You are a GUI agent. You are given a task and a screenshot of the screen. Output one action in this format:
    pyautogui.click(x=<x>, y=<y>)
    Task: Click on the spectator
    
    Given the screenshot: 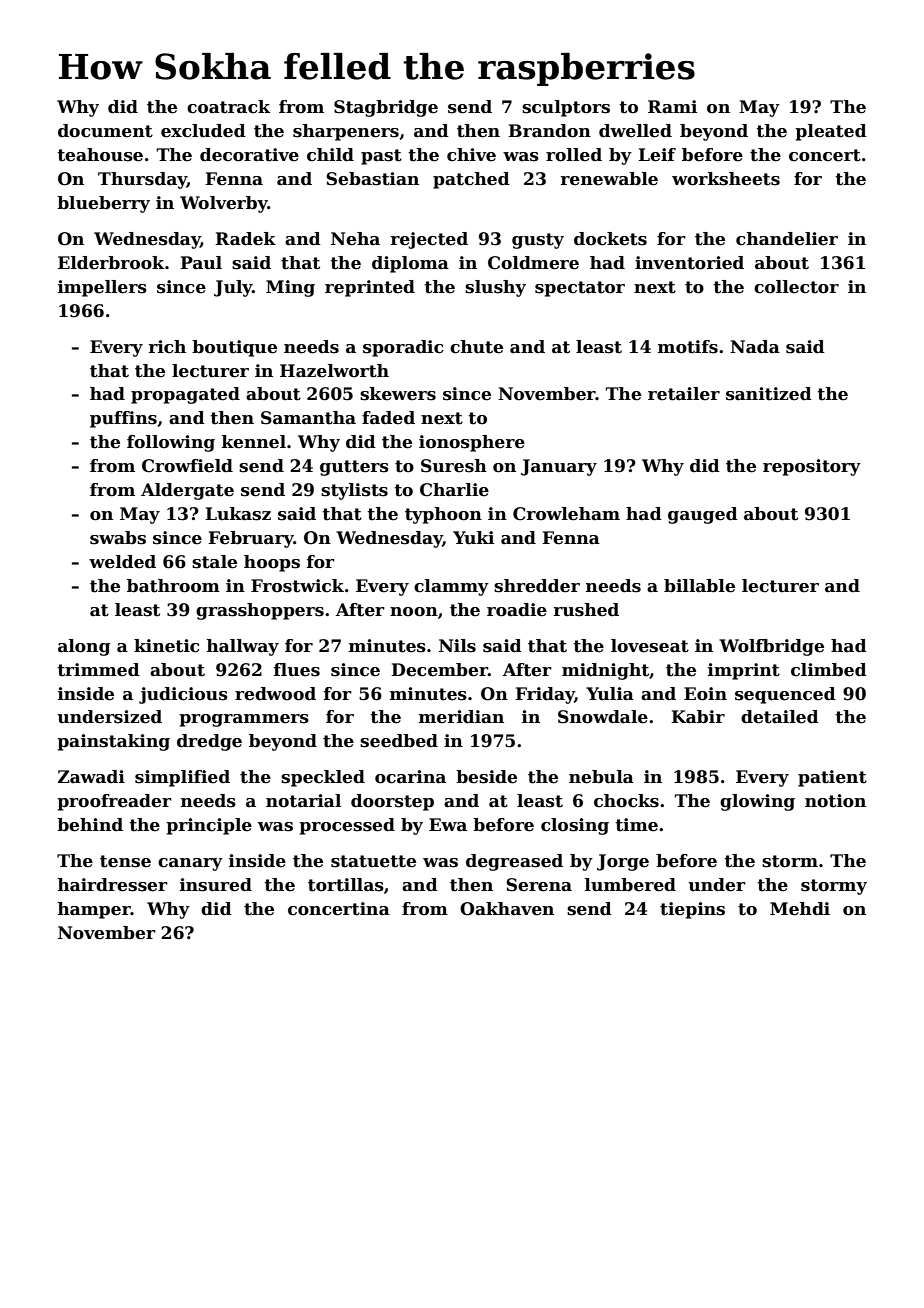 What is the action you would take?
    pyautogui.click(x=580, y=289)
